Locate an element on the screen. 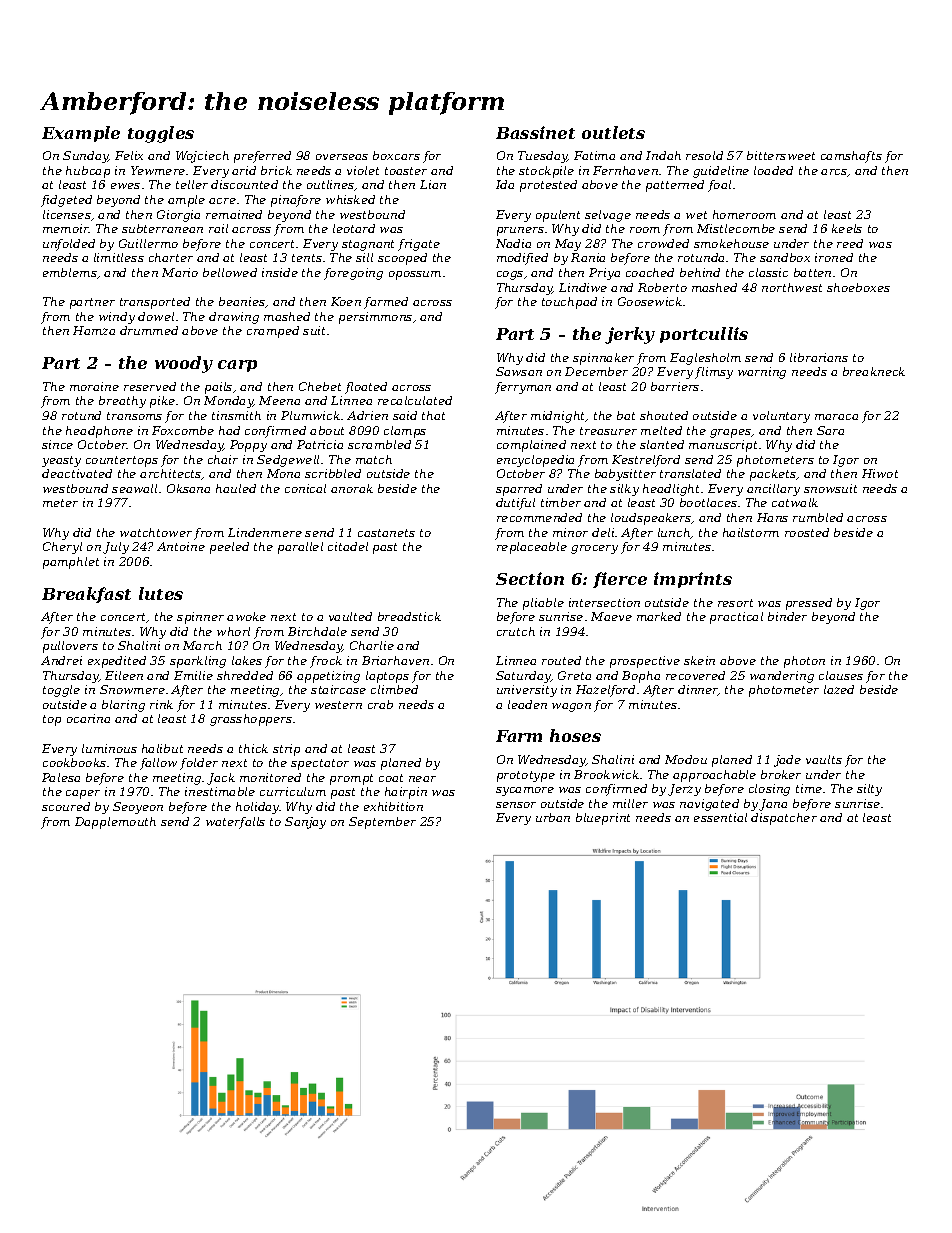  Lian is located at coordinates (433, 184).
